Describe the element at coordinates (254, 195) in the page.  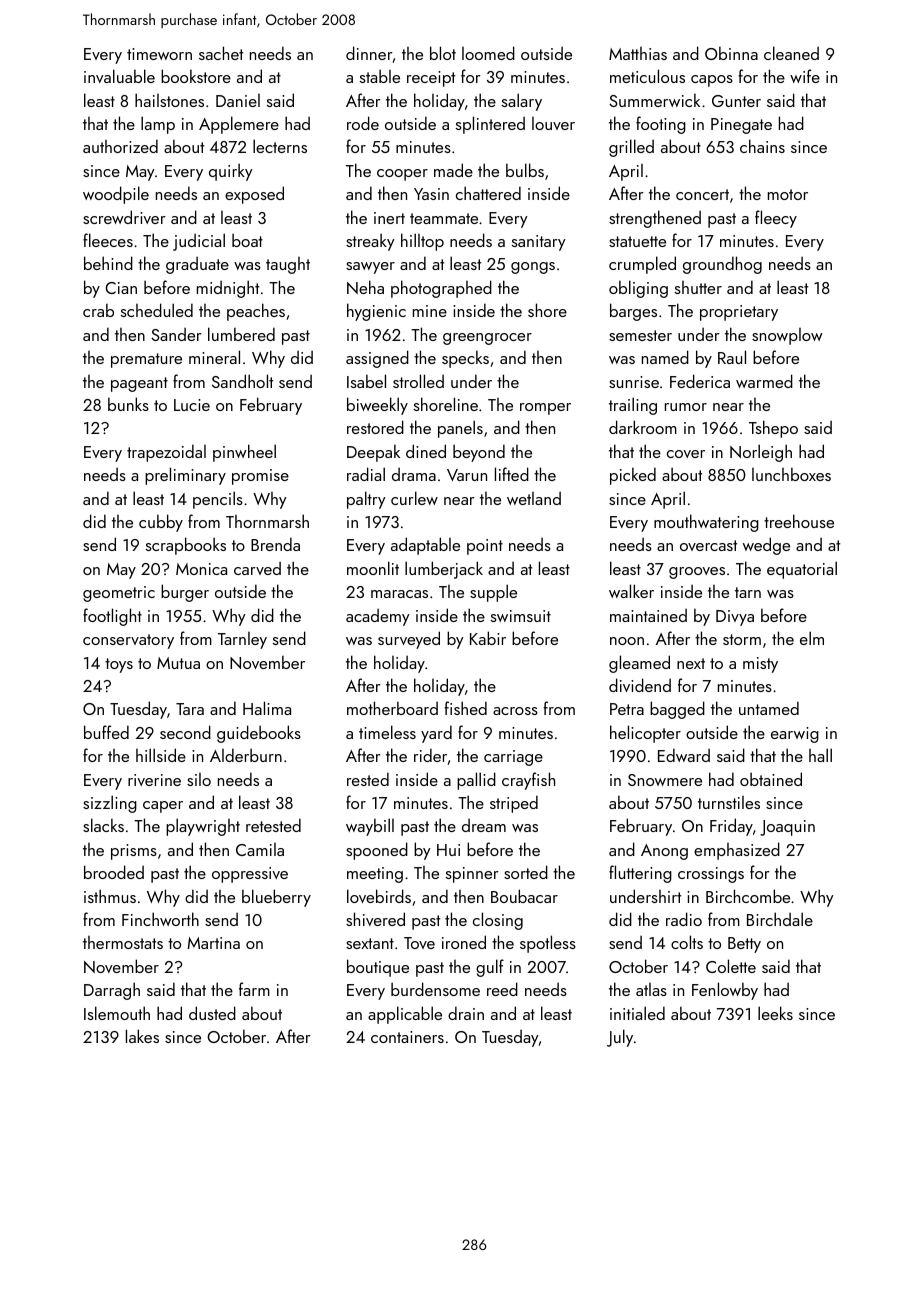
I see `exposed` at that location.
